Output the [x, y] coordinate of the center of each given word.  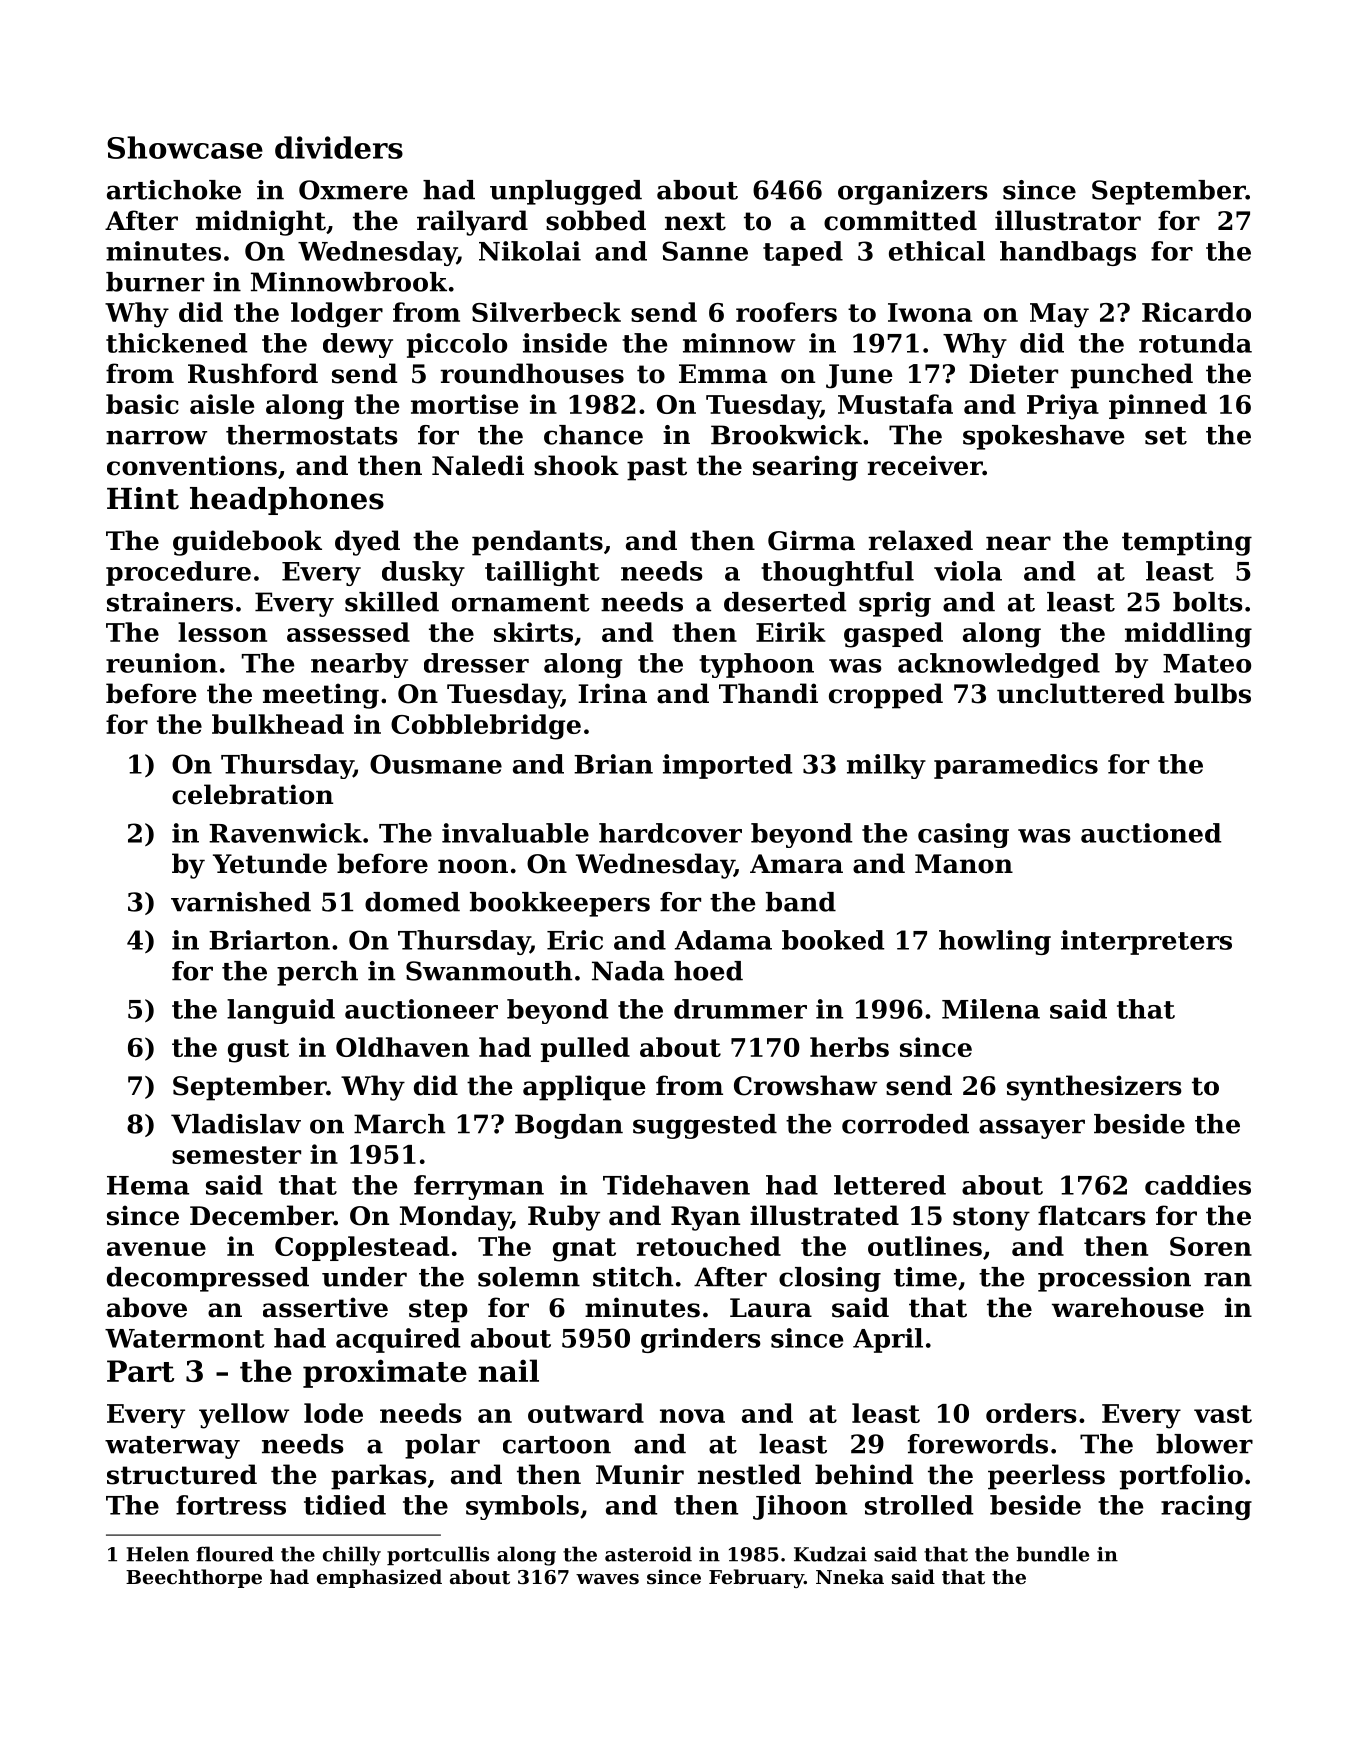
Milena [991, 1009]
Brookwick [786, 435]
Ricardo [1196, 312]
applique [584, 1088]
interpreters [1146, 942]
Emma [723, 374]
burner [155, 282]
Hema [148, 1185]
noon [473, 866]
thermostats [312, 435]
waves [607, 1579]
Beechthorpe [194, 1578]
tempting [1187, 543]
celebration [252, 794]
